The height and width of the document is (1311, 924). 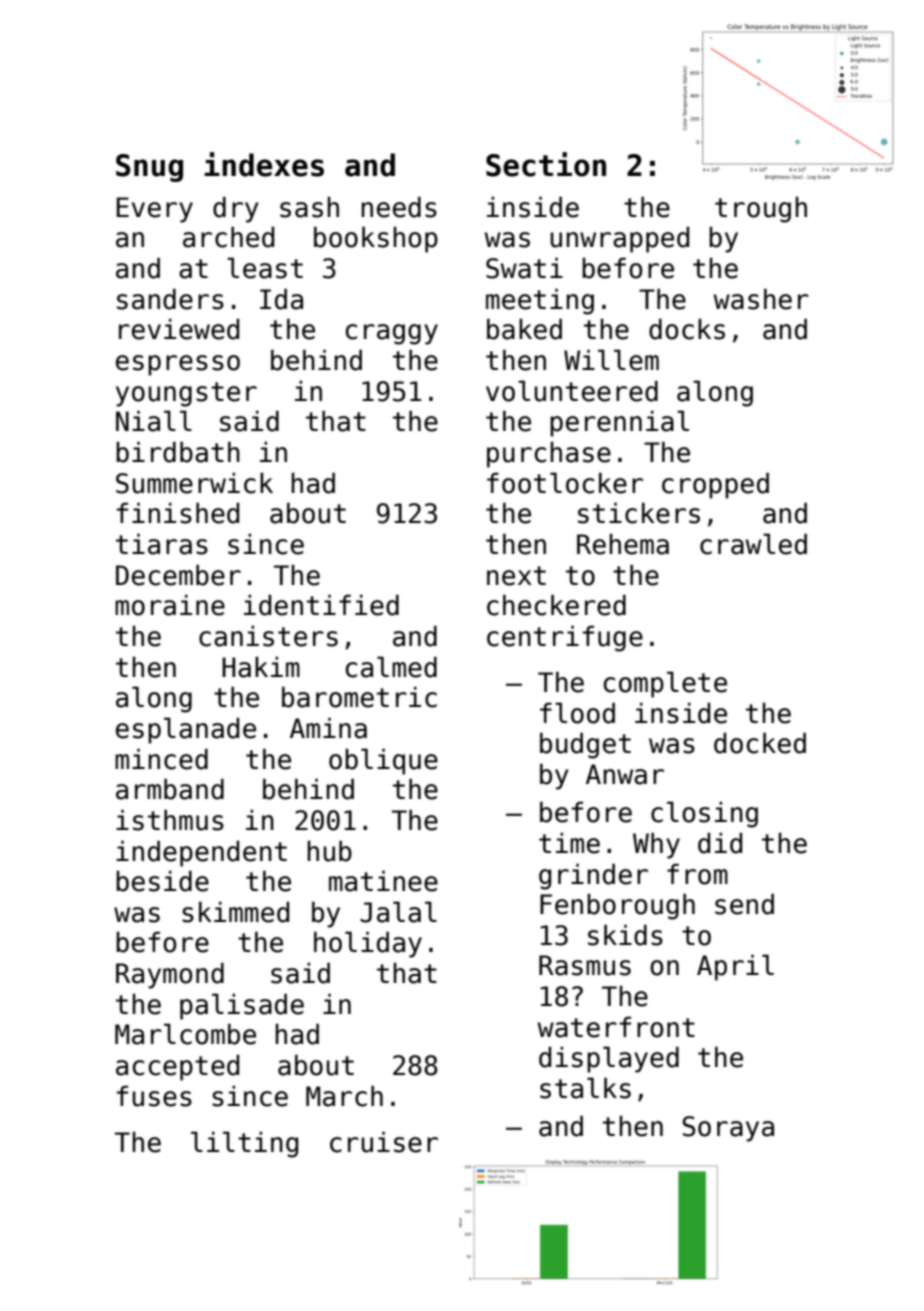 I want to click on Every, so click(x=155, y=210).
